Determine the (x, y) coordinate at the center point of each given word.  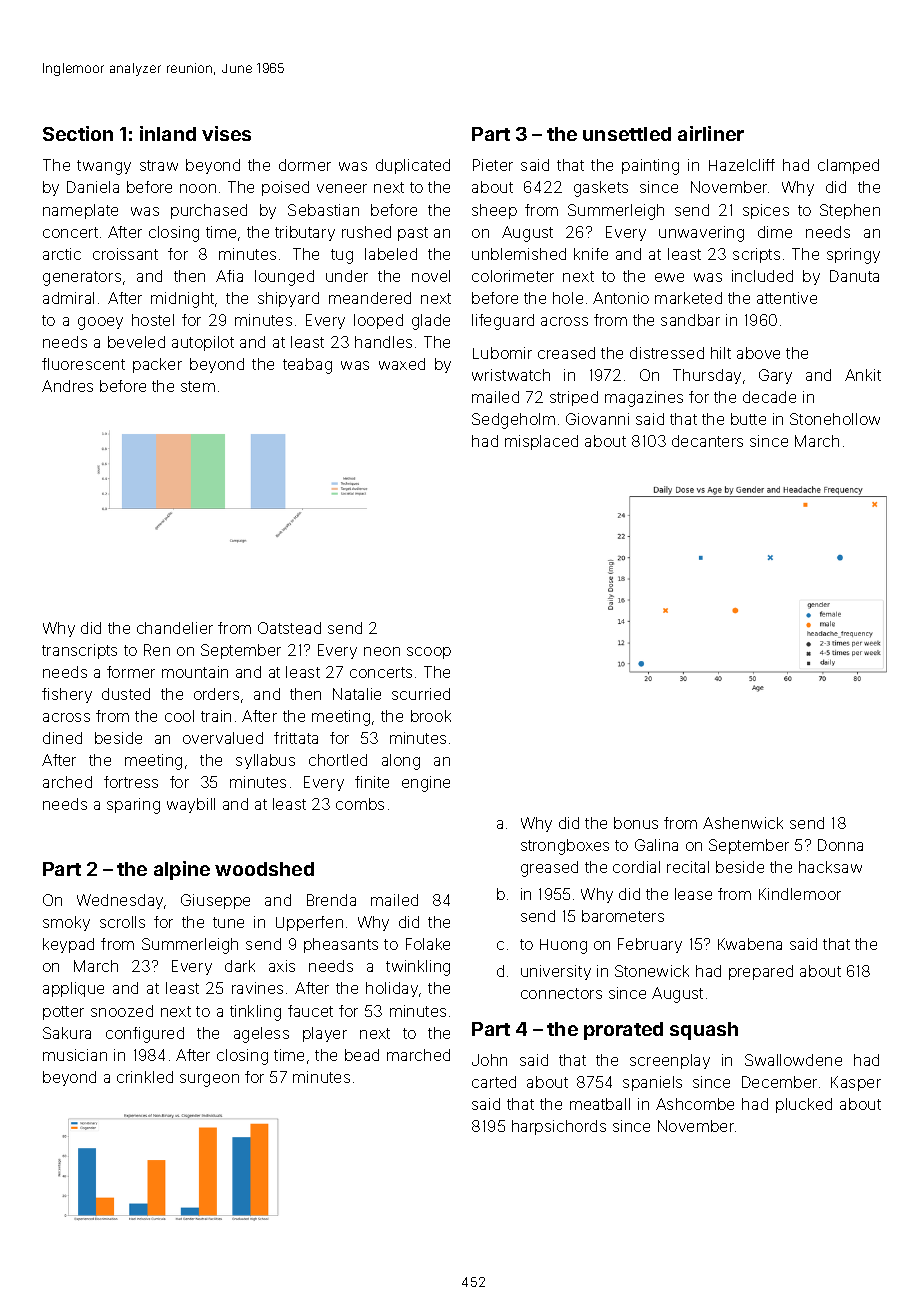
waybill (191, 805)
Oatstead (289, 628)
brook (431, 716)
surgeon (209, 1080)
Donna (840, 845)
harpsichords (559, 1127)
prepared (761, 972)
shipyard (288, 299)
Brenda (331, 900)
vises (226, 133)
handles (383, 342)
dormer (305, 165)
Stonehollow (835, 419)
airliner (711, 133)
